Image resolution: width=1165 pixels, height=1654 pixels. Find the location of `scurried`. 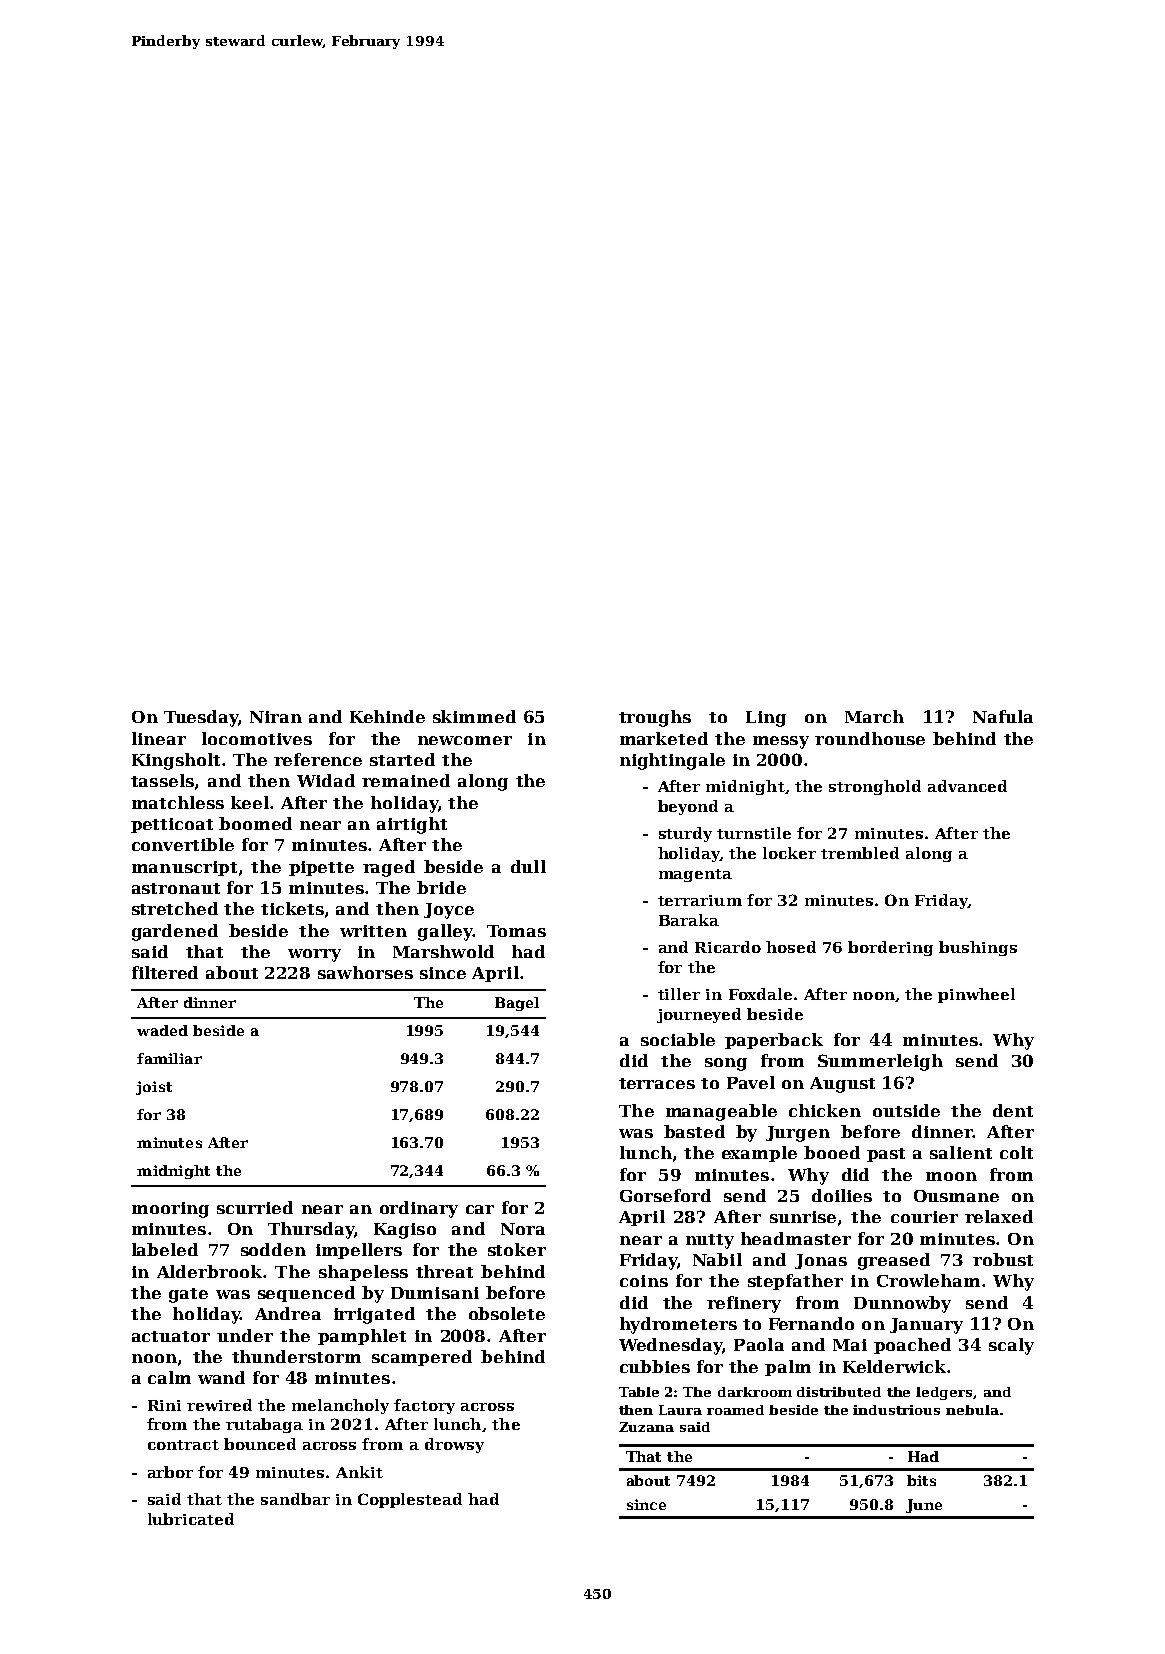

scurried is located at coordinates (255, 1207).
